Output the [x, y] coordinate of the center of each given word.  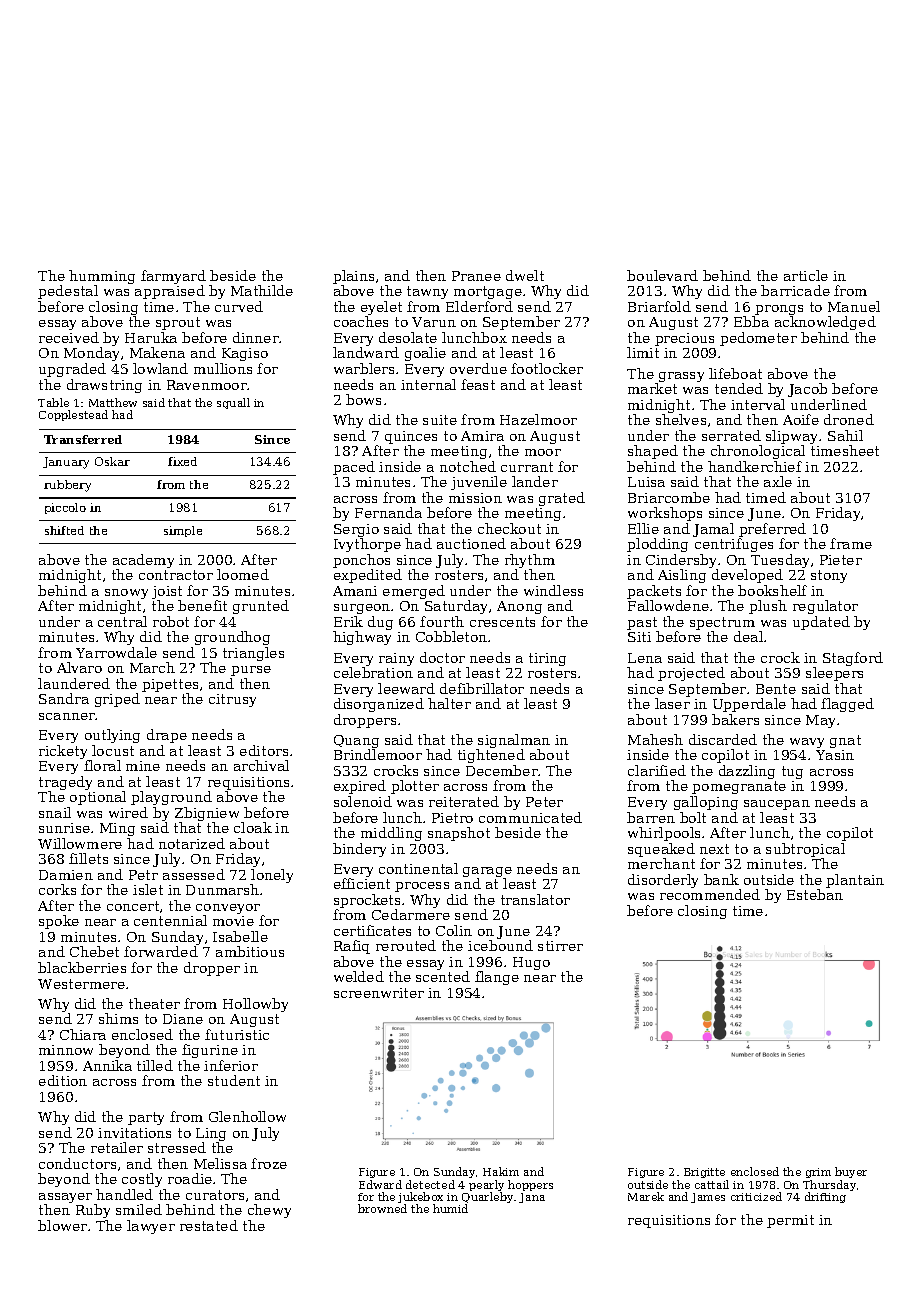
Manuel [854, 306]
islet [148, 889]
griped [117, 700]
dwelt [525, 275]
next [714, 849]
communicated [530, 817]
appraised [170, 292]
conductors [77, 1163]
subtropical [805, 850]
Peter [544, 802]
